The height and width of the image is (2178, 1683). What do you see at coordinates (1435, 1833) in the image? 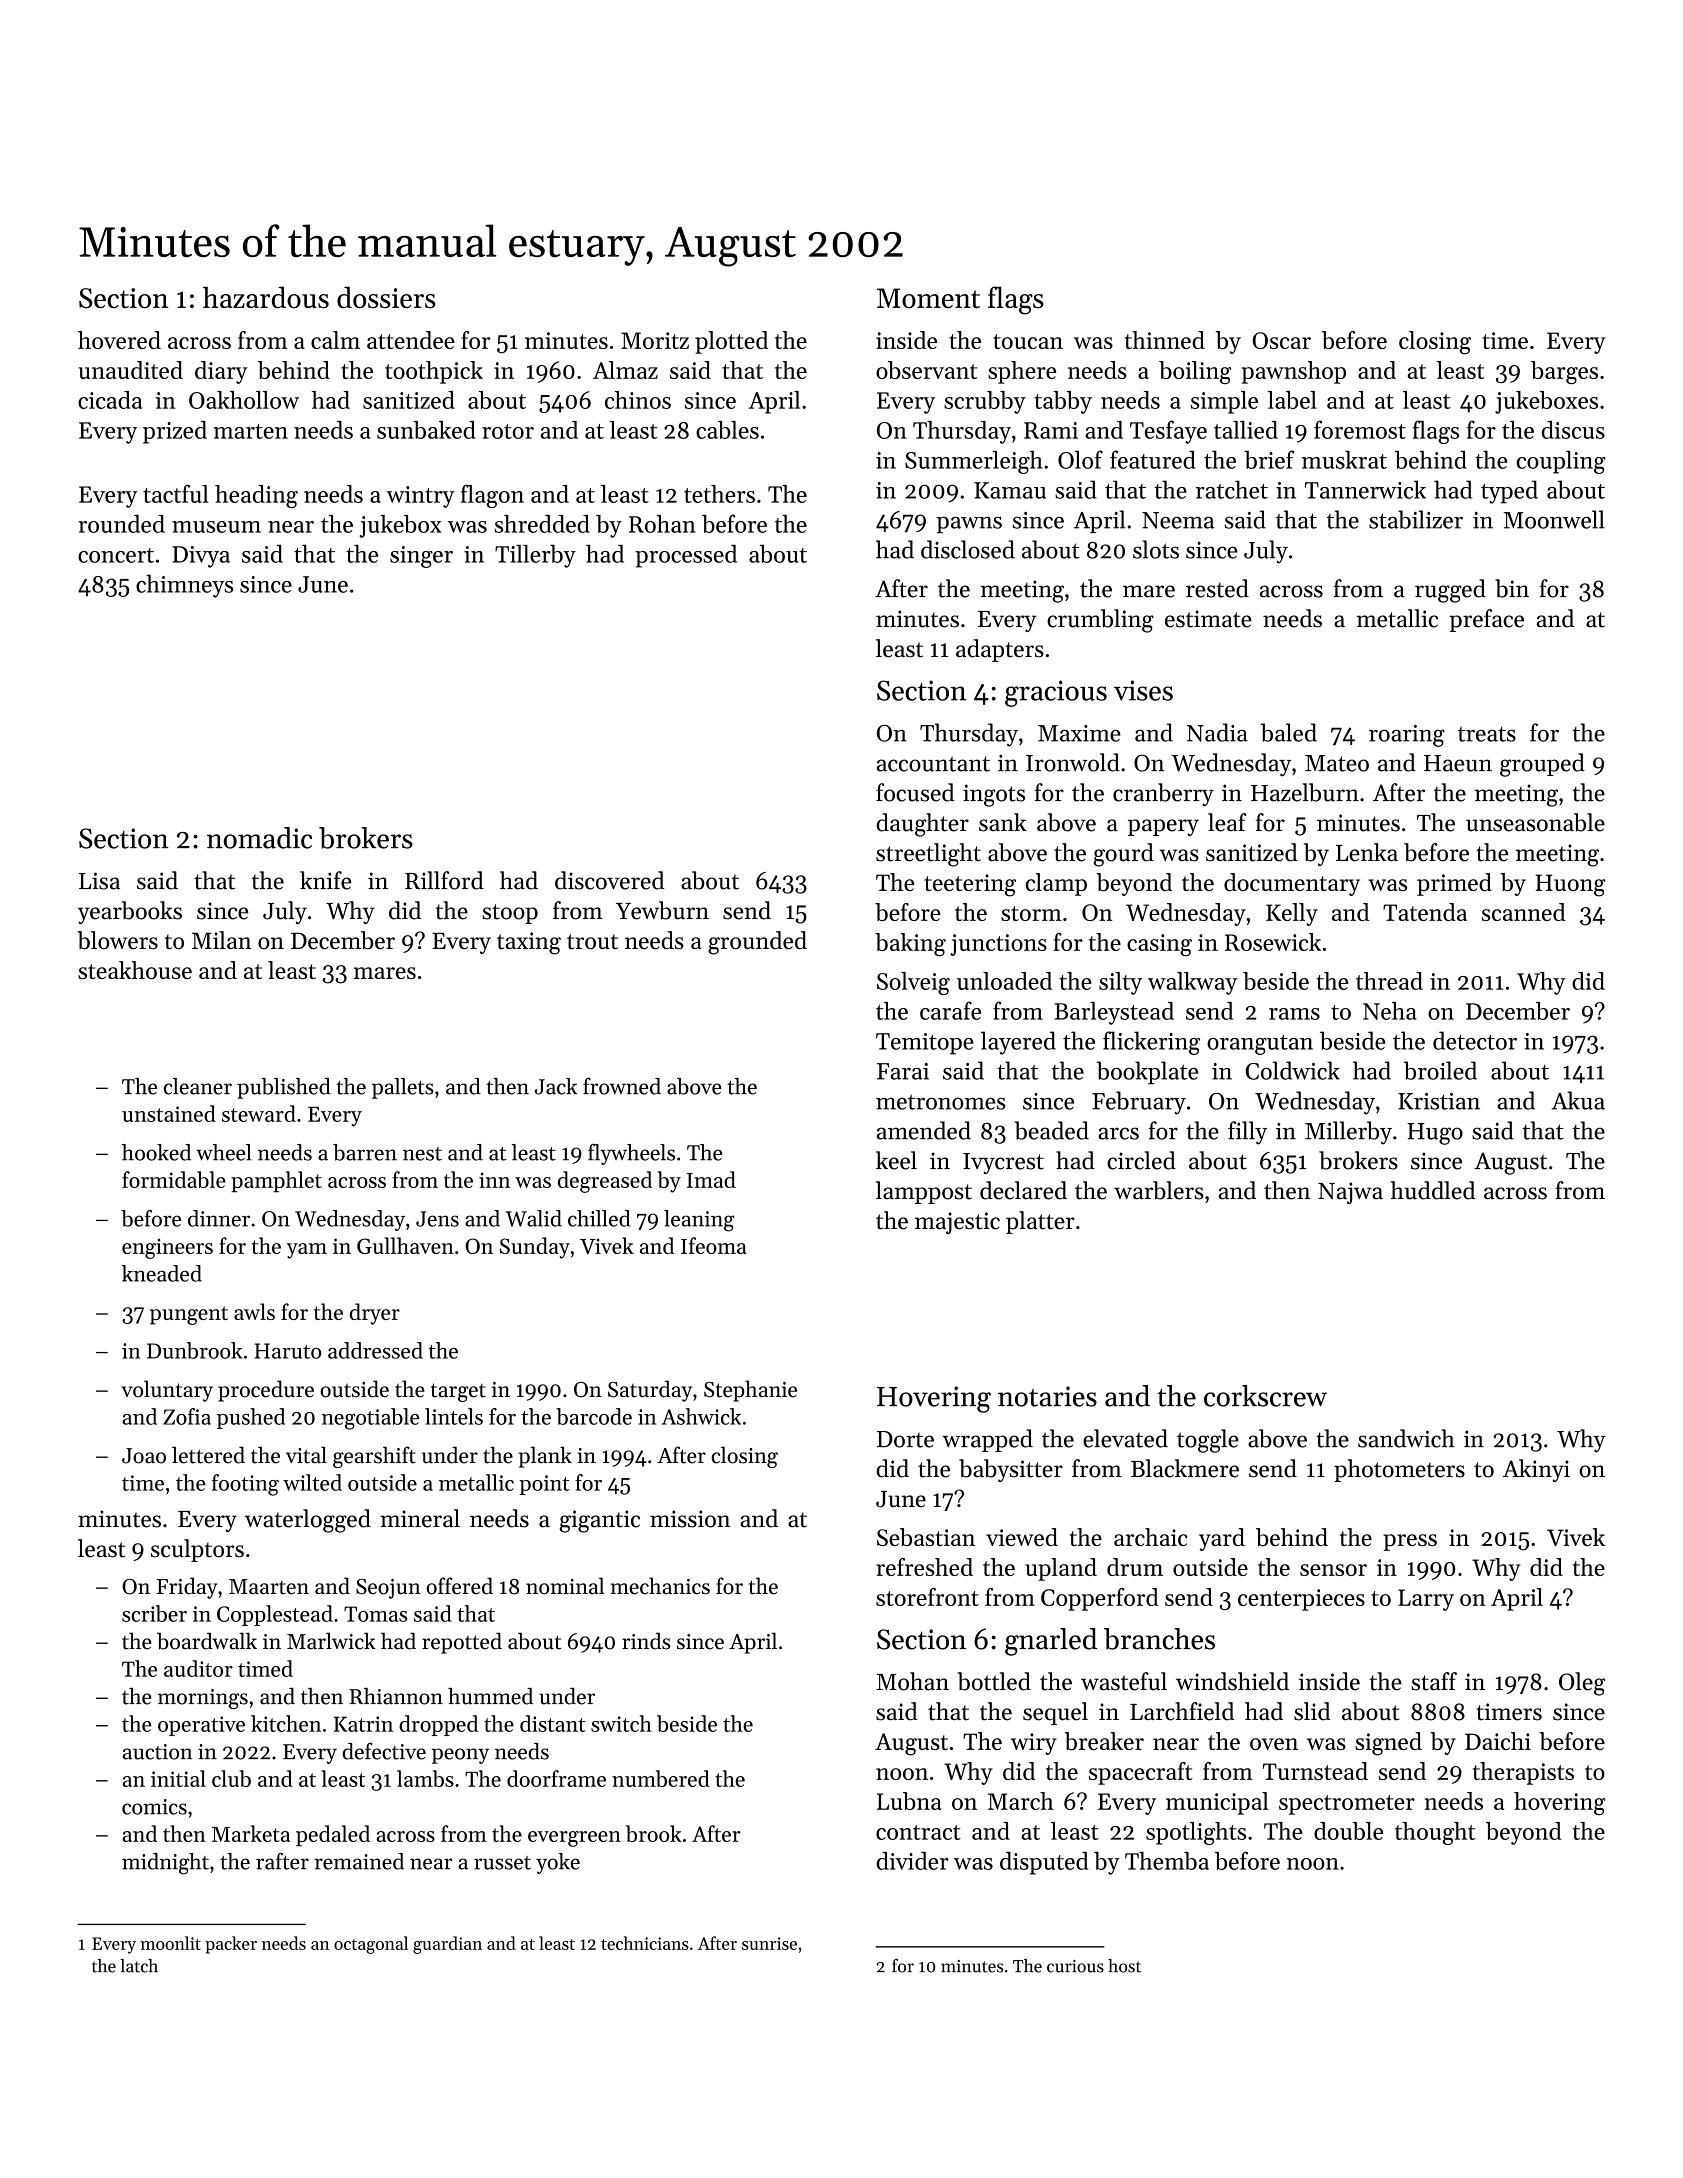
I see `thought` at bounding box center [1435, 1833].
